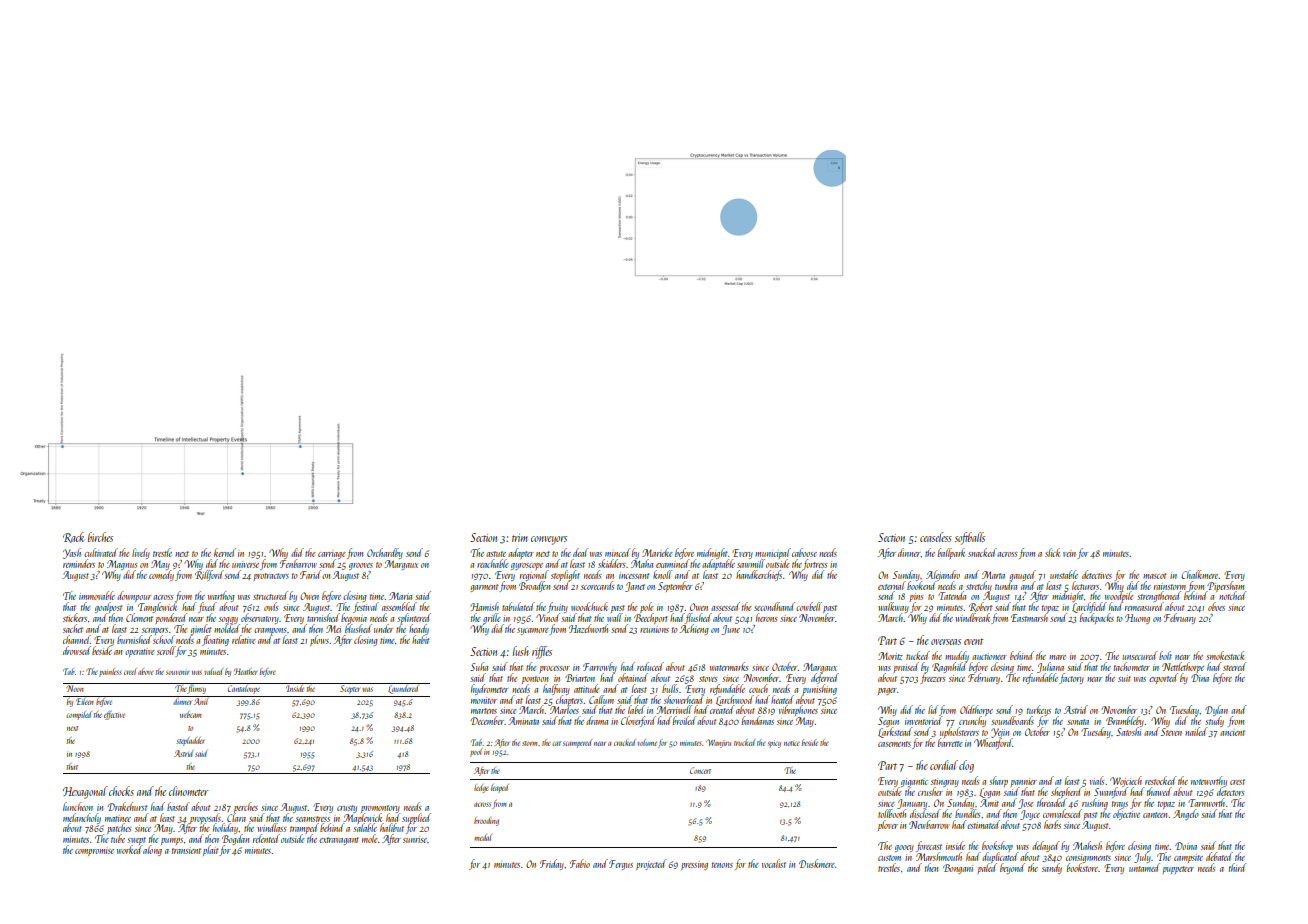 The image size is (1308, 924). What do you see at coordinates (542, 652) in the page?
I see `riffles` at bounding box center [542, 652].
